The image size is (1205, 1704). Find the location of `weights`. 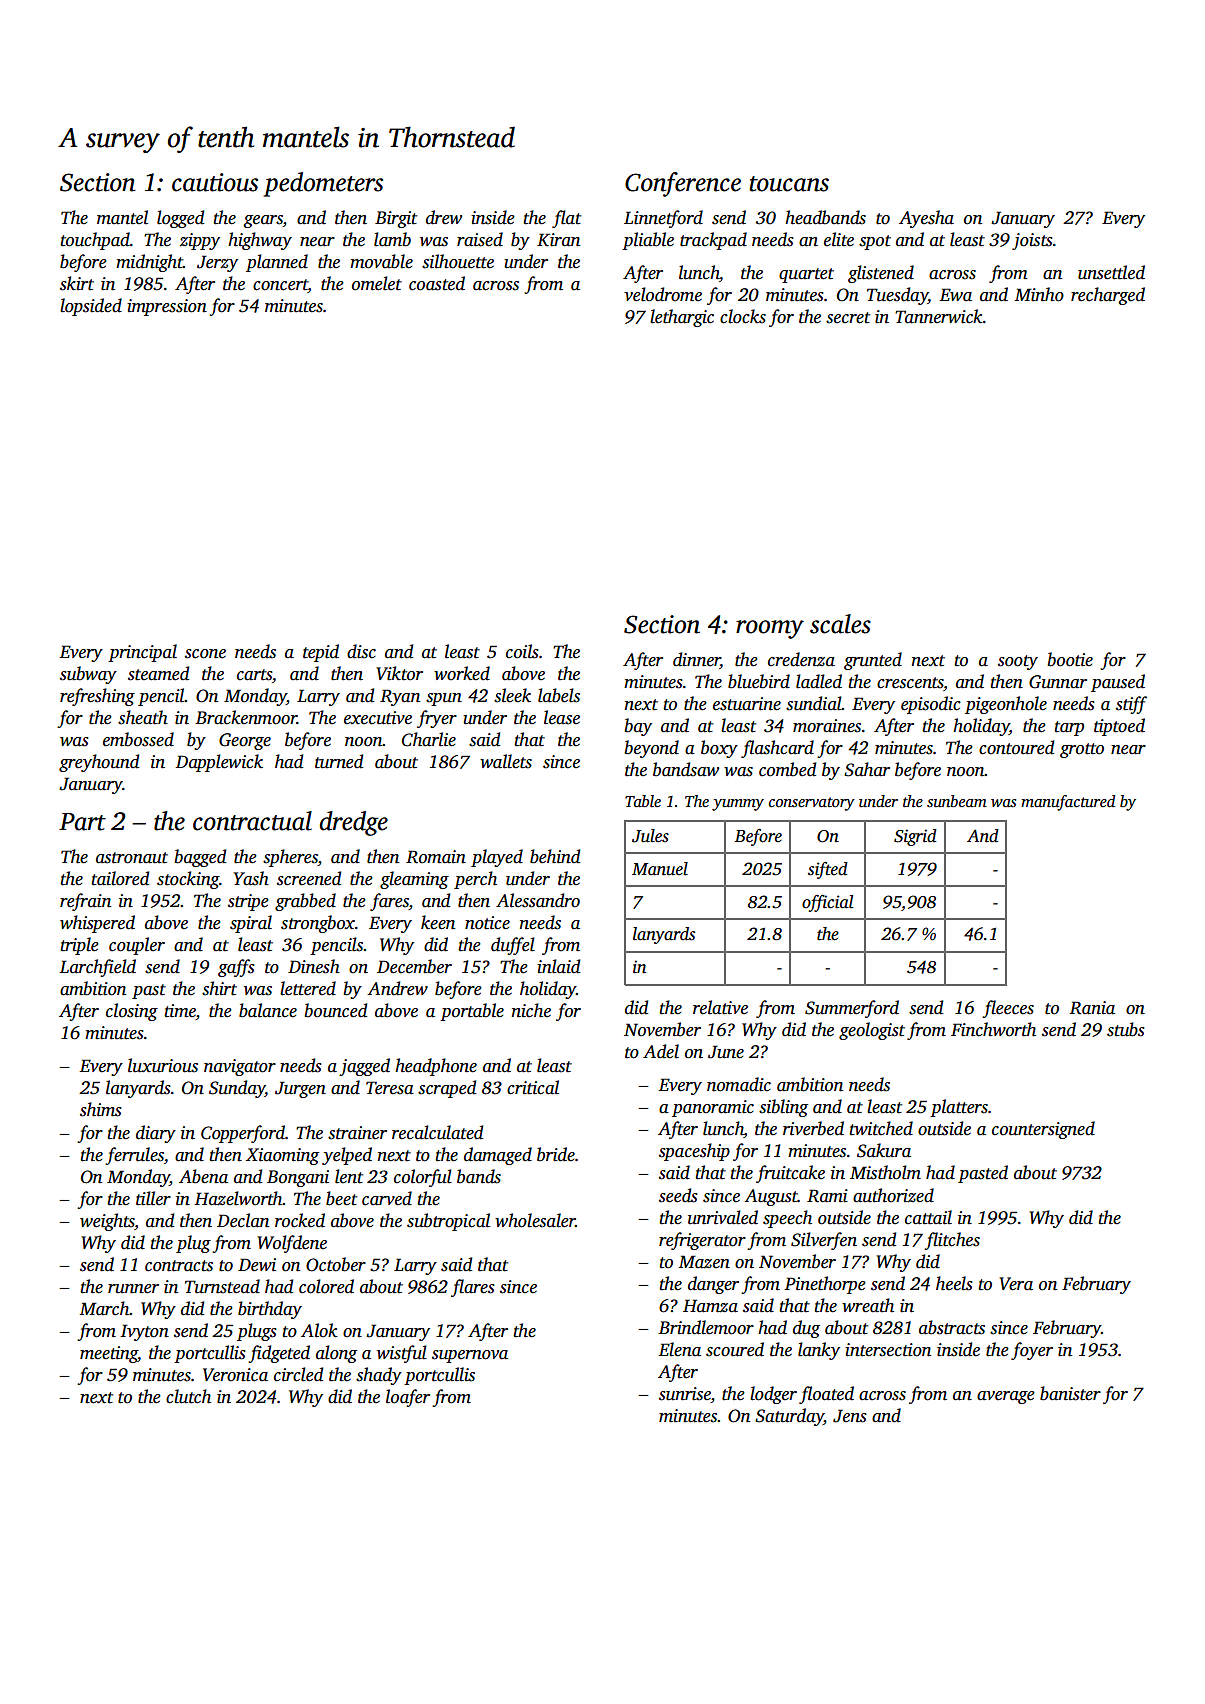

weights is located at coordinates (107, 1222).
